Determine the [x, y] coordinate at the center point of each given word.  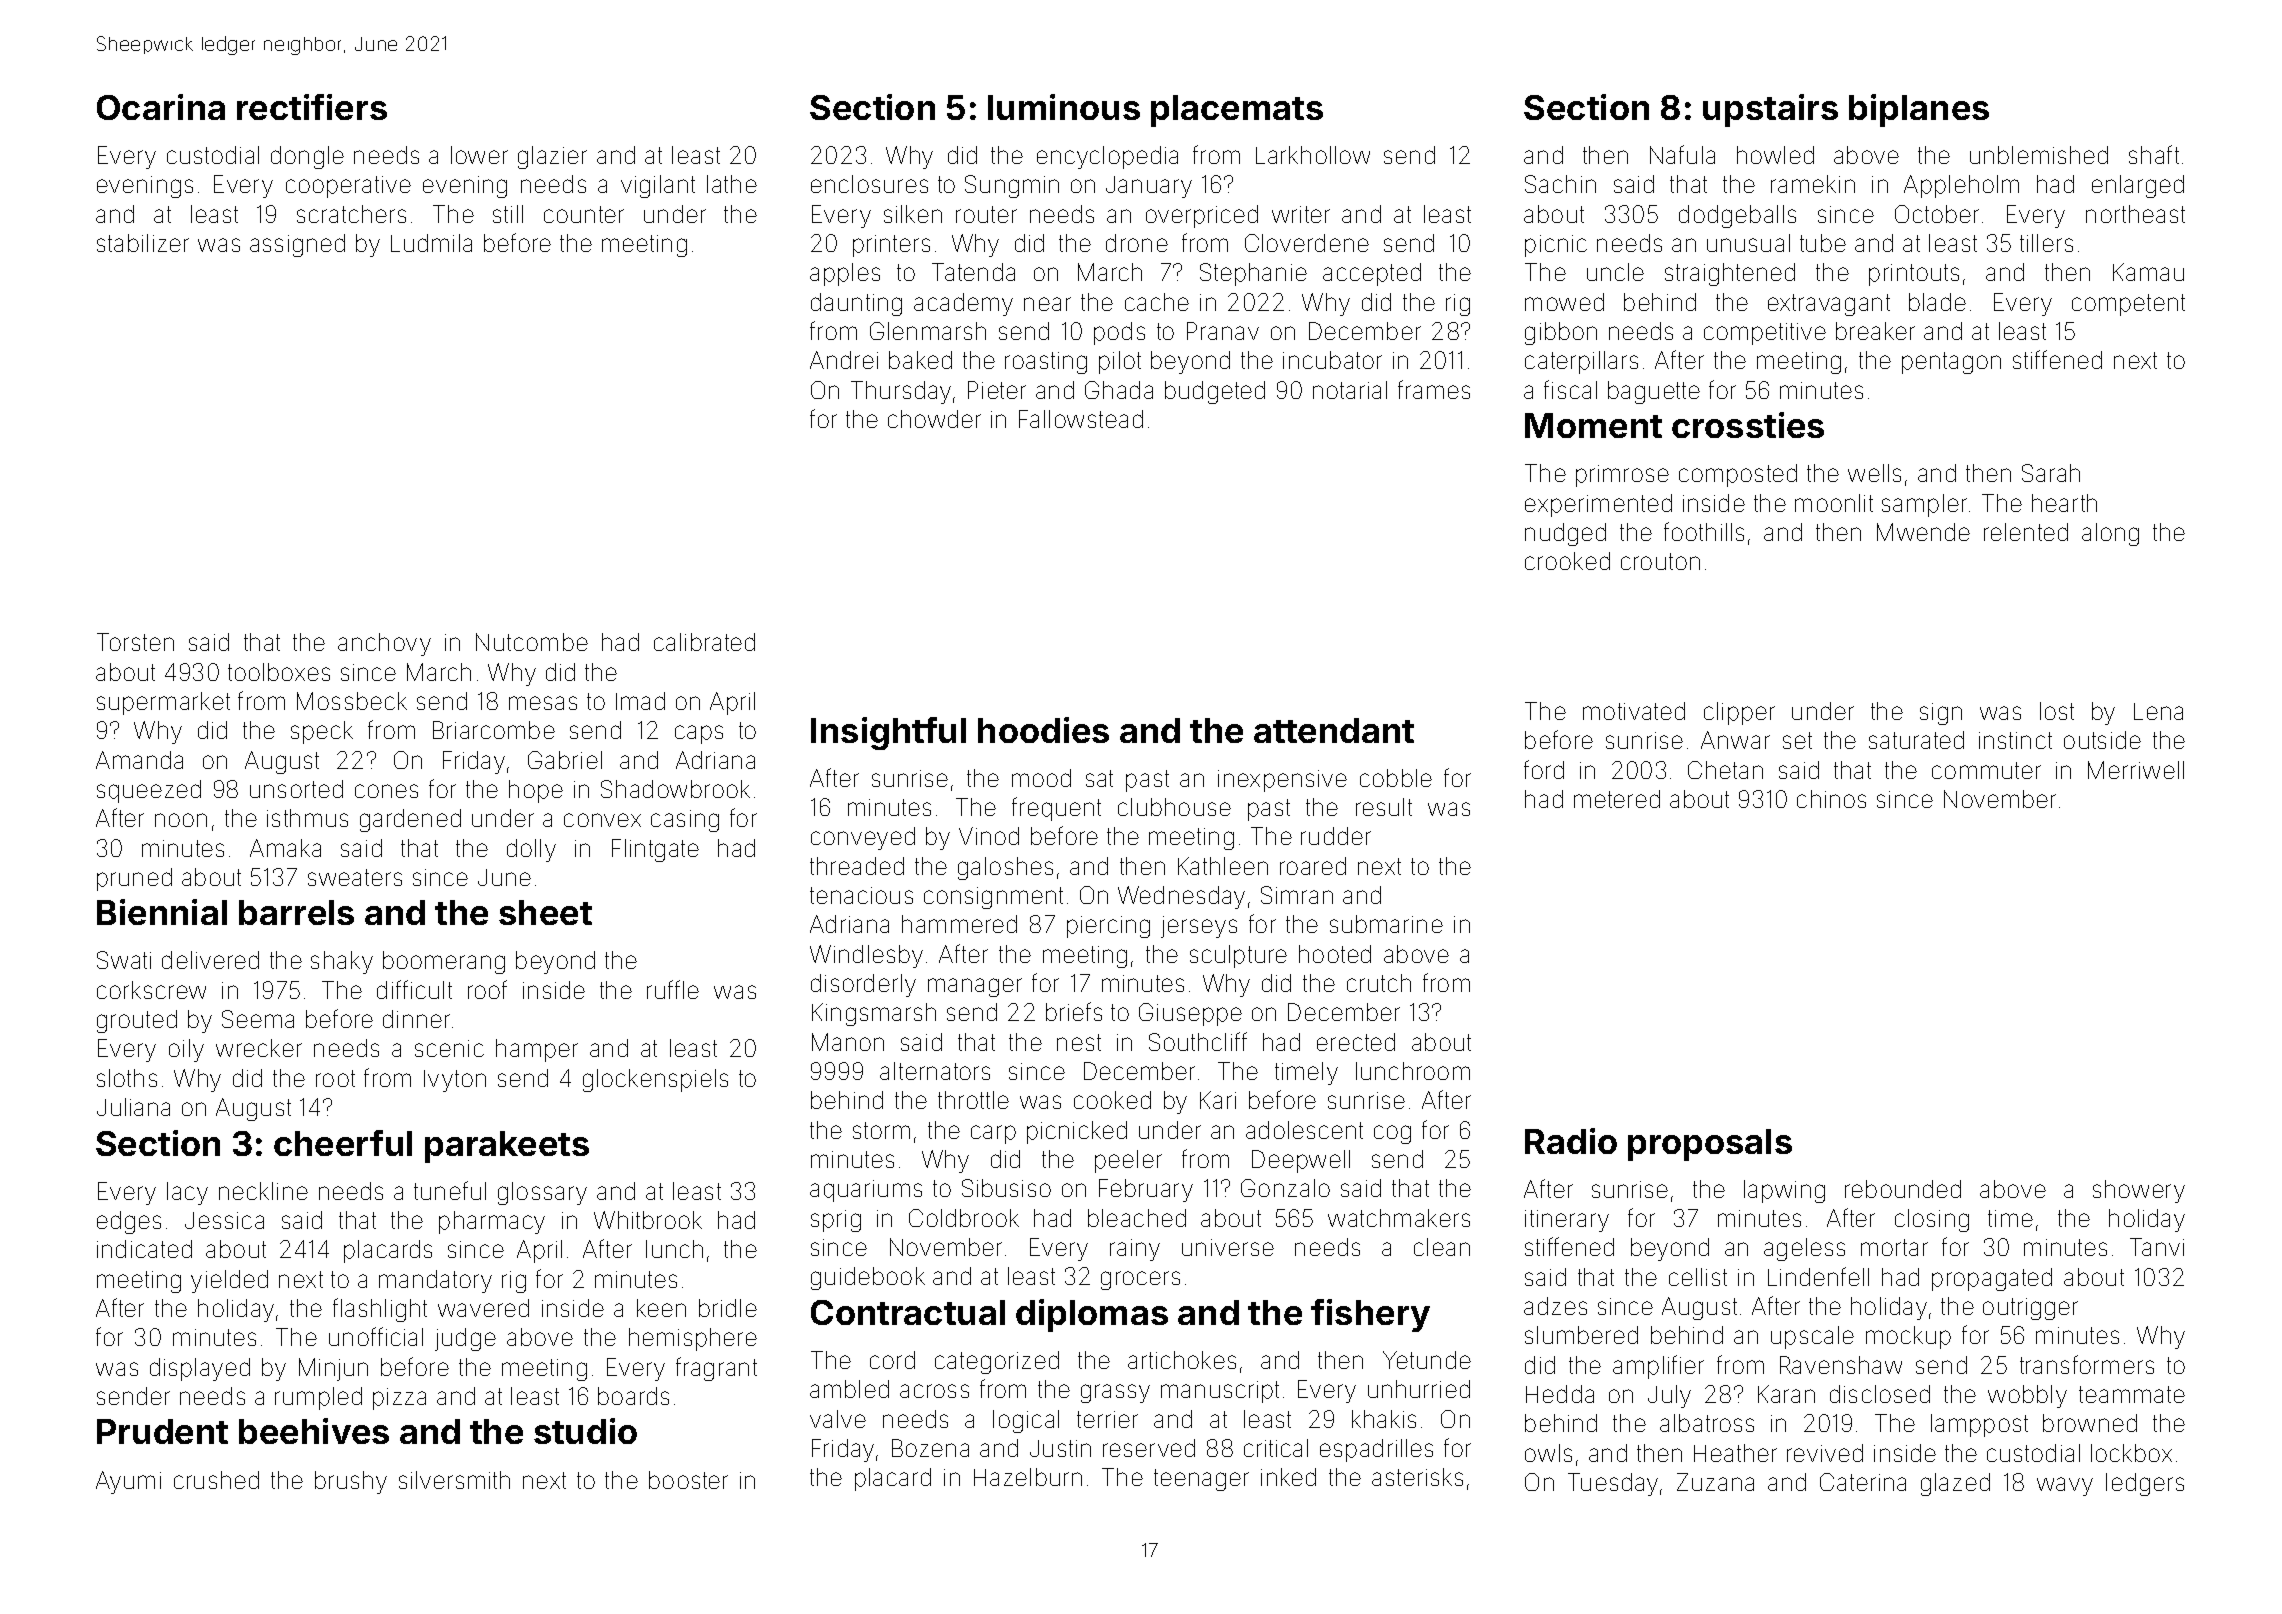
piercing [1108, 927]
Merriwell [2136, 770]
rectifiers [312, 107]
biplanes [1919, 110]
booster [688, 1480]
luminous [1064, 107]
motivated [1634, 711]
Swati [124, 960]
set [1797, 740]
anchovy [384, 644]
